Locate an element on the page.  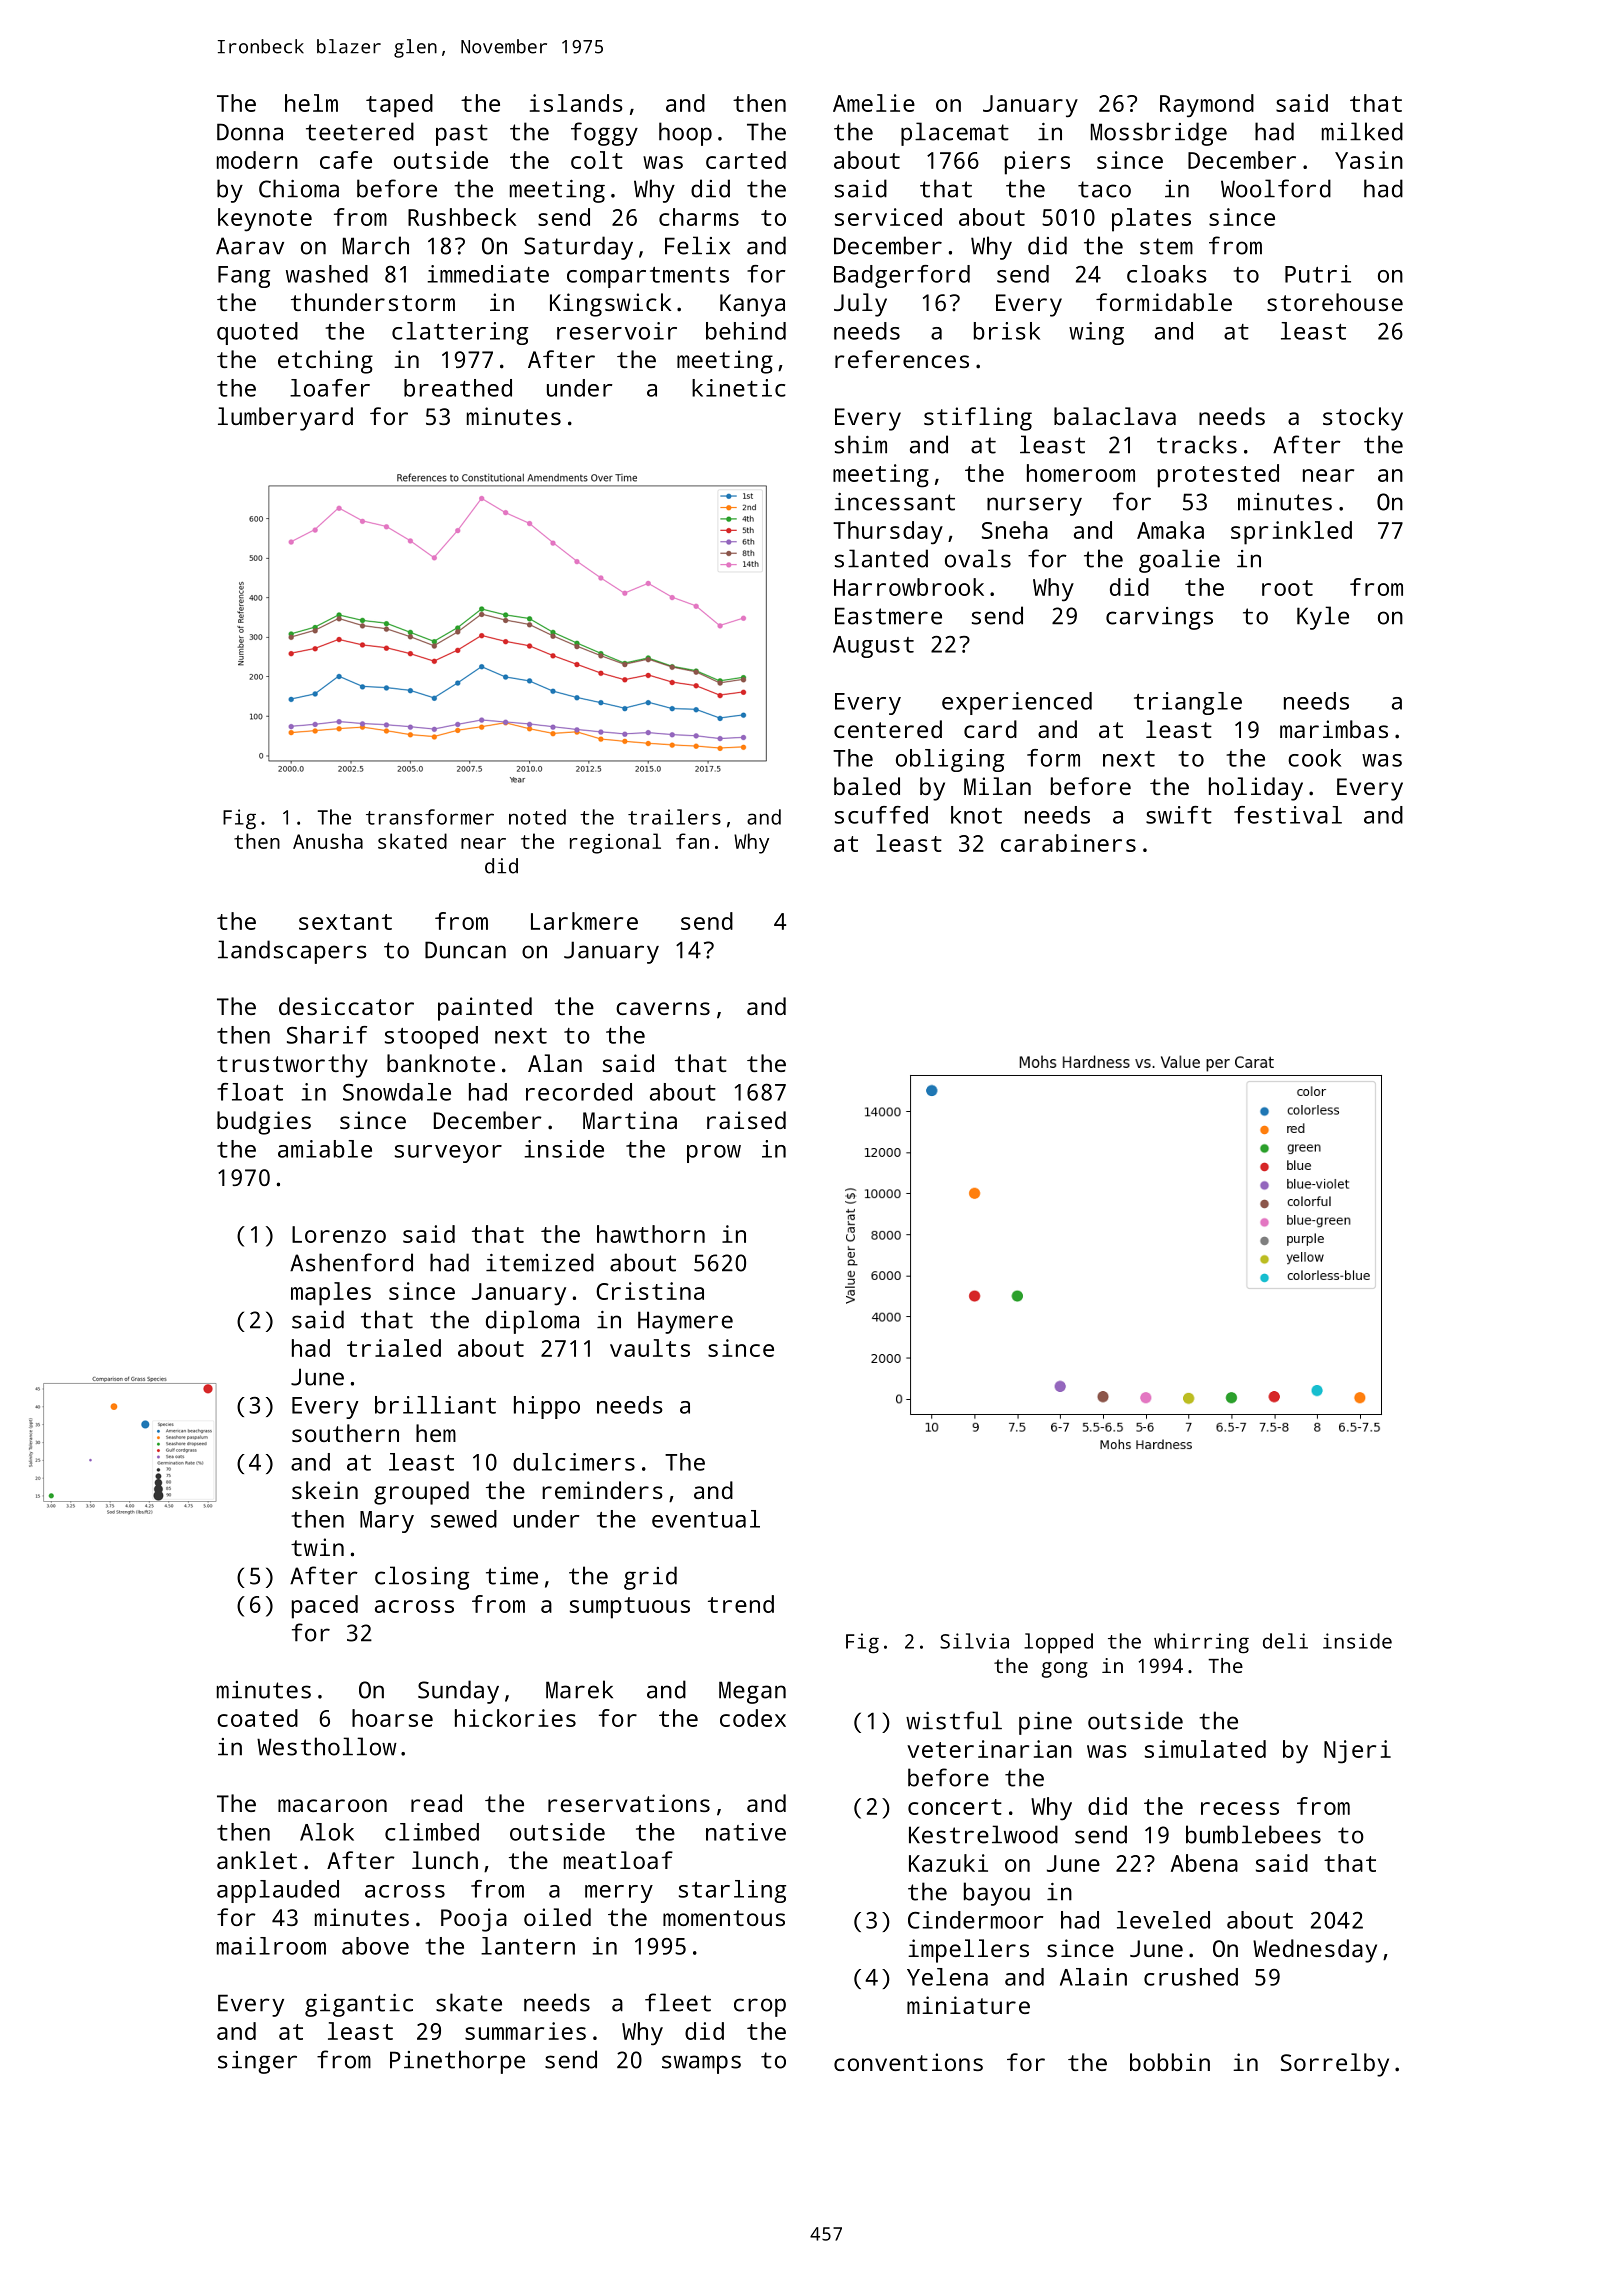
Yelena is located at coordinates (947, 1977).
